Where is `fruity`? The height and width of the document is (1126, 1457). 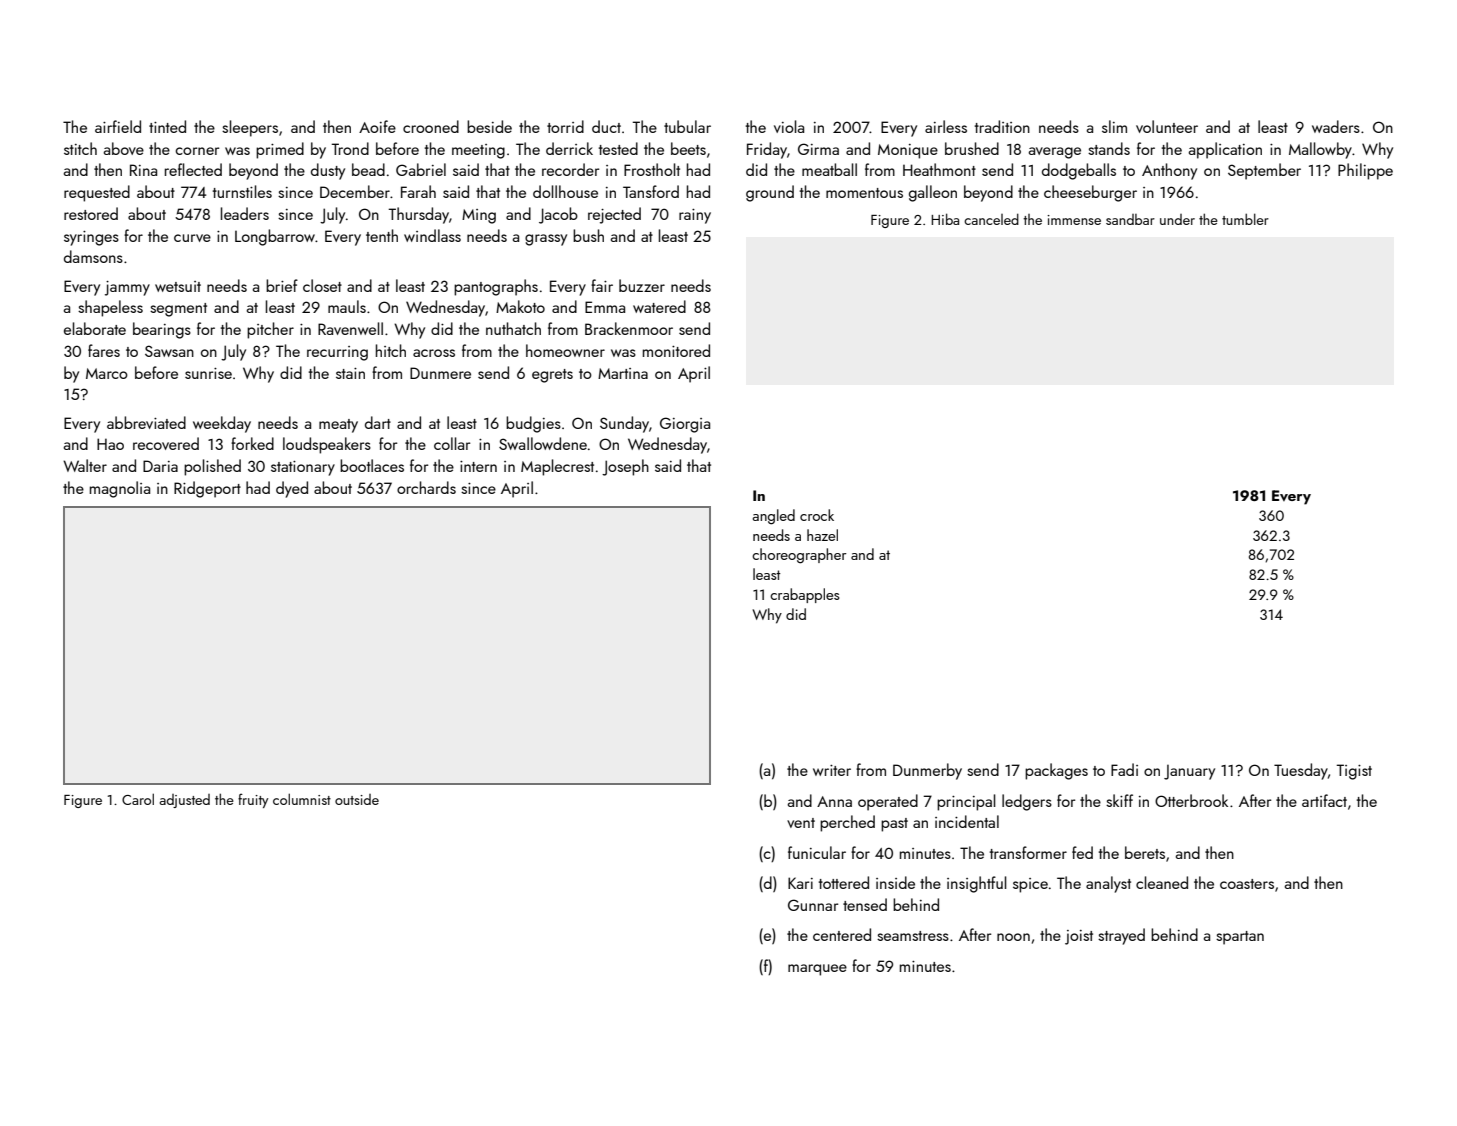 fruity is located at coordinates (253, 800).
